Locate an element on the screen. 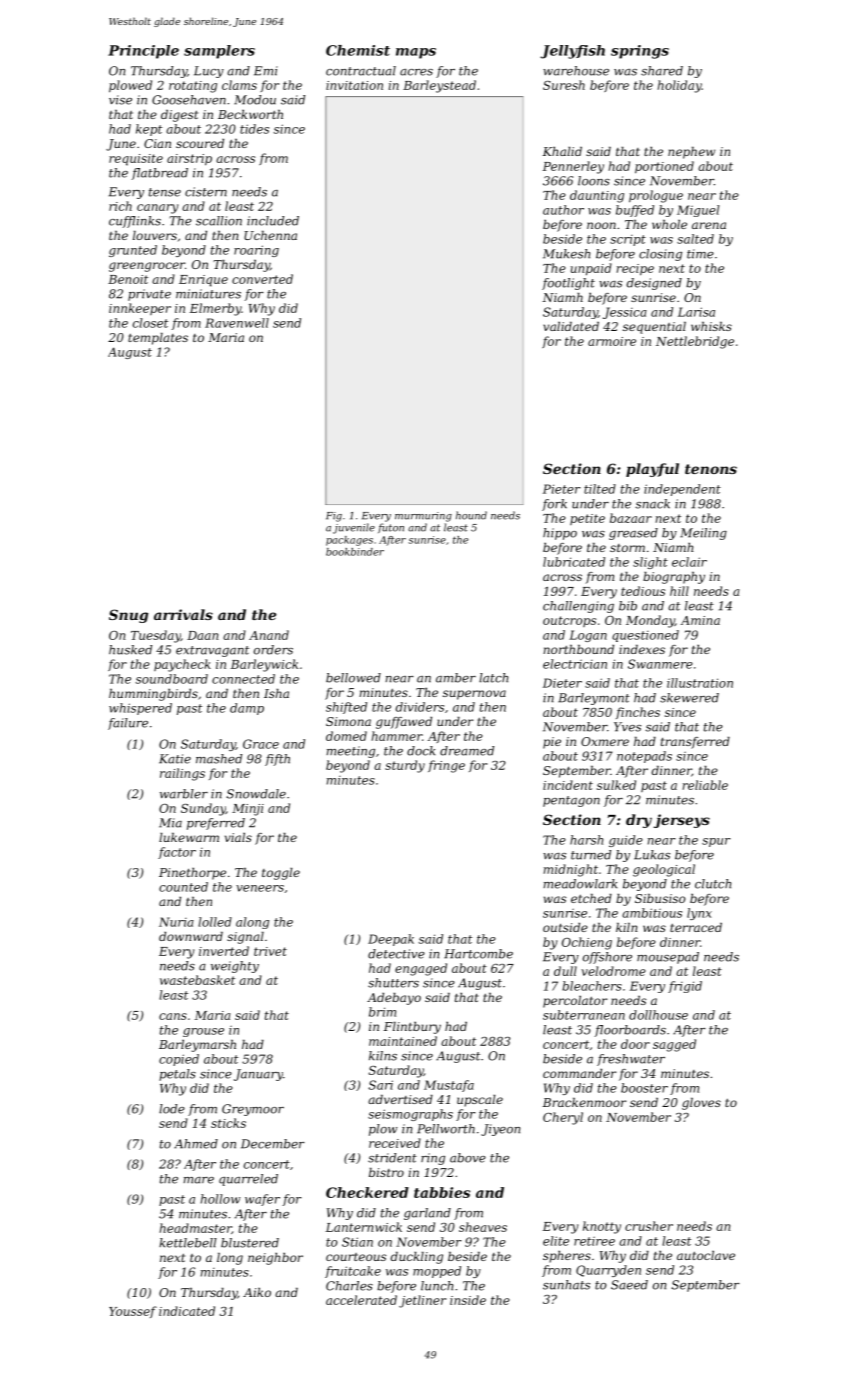  husked is located at coordinates (130, 650).
